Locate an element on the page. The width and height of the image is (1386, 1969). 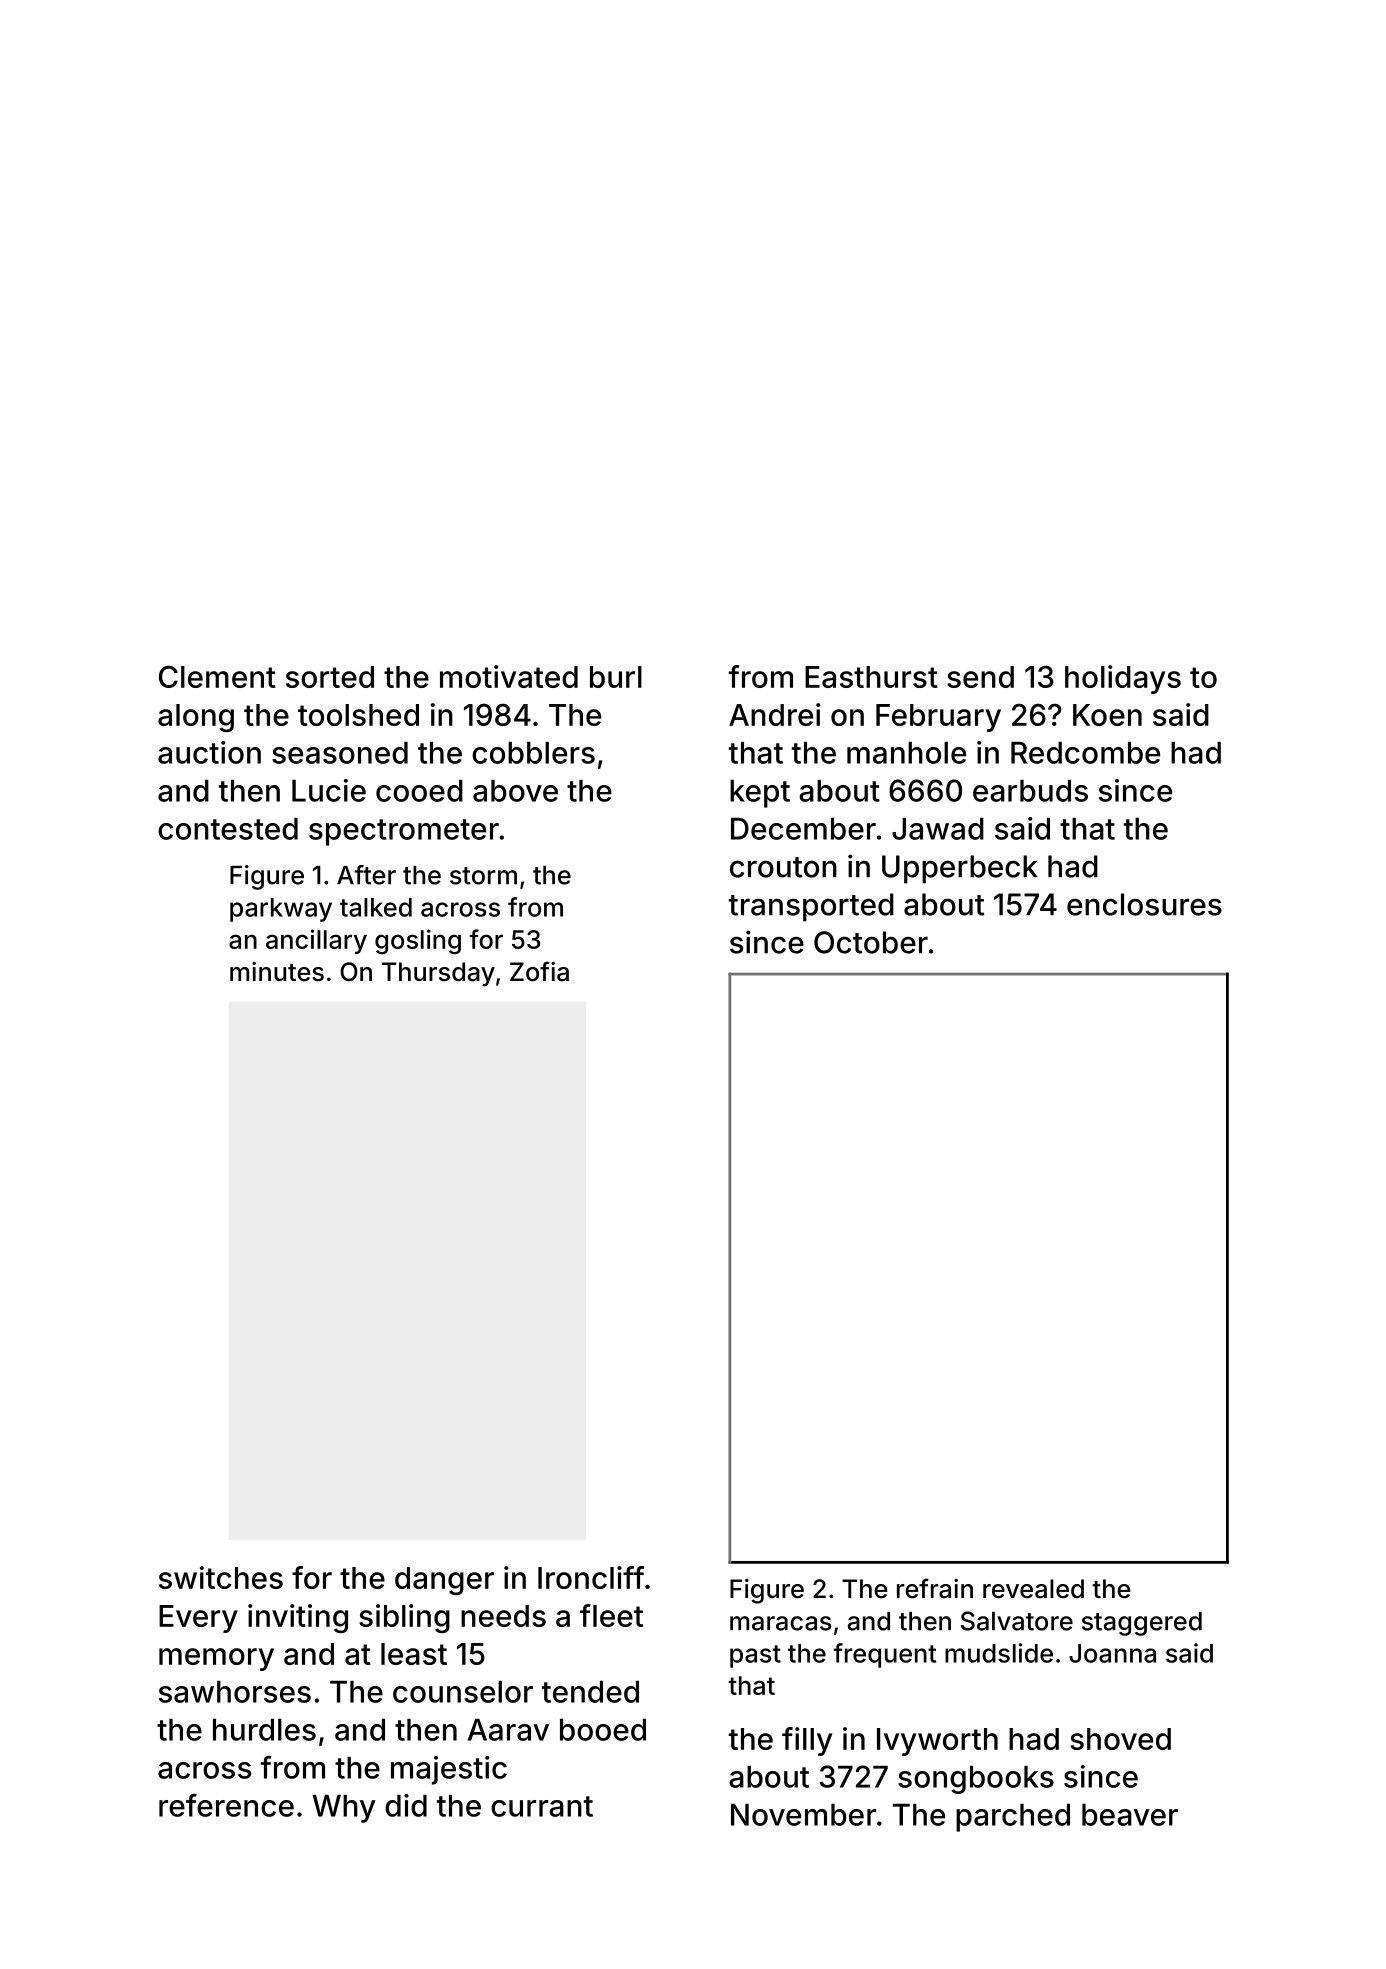
minutes is located at coordinates (277, 972).
